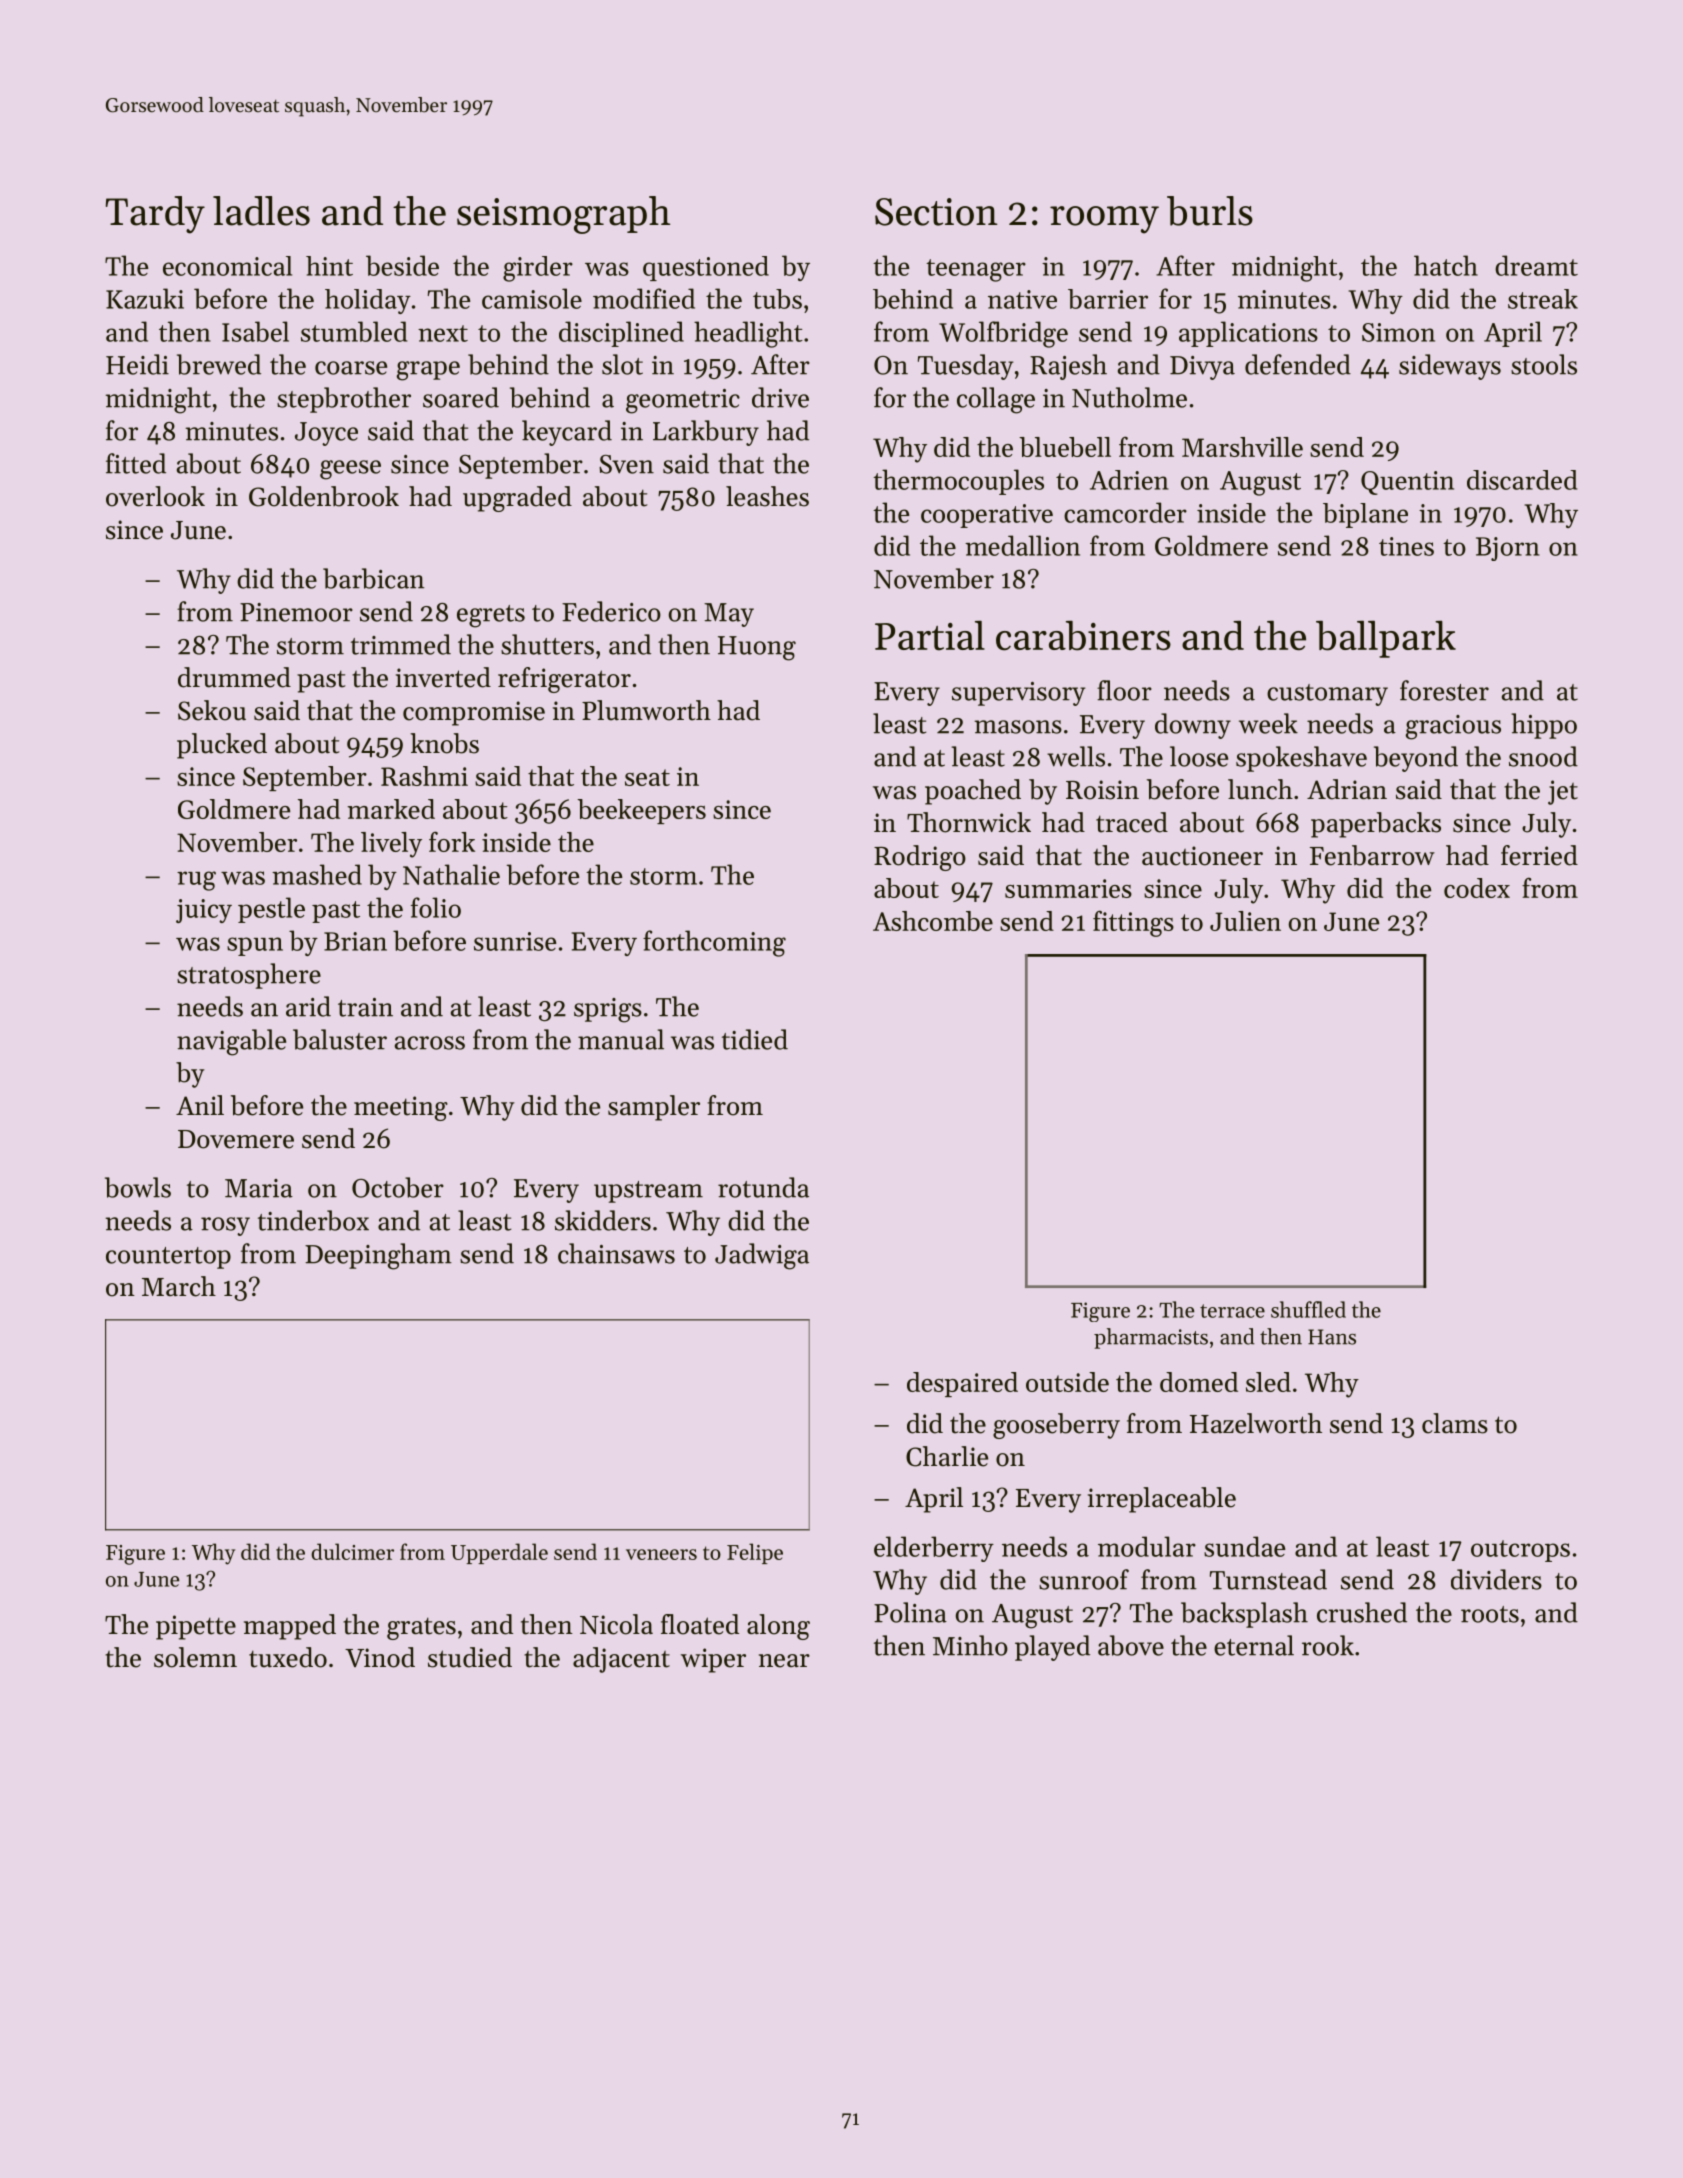  I want to click on dreamt, so click(1536, 265).
